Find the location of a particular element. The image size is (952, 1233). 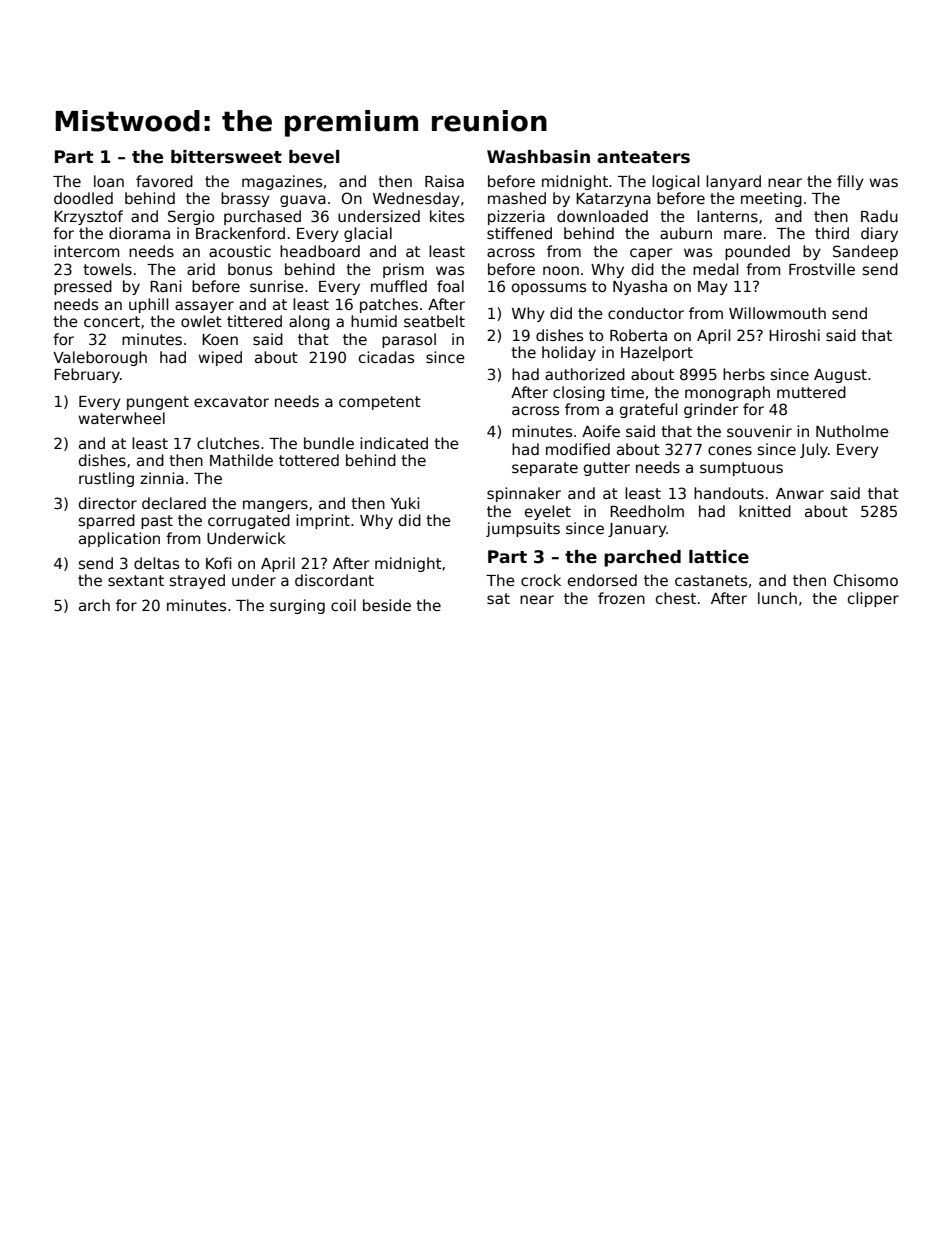

filly is located at coordinates (850, 182).
